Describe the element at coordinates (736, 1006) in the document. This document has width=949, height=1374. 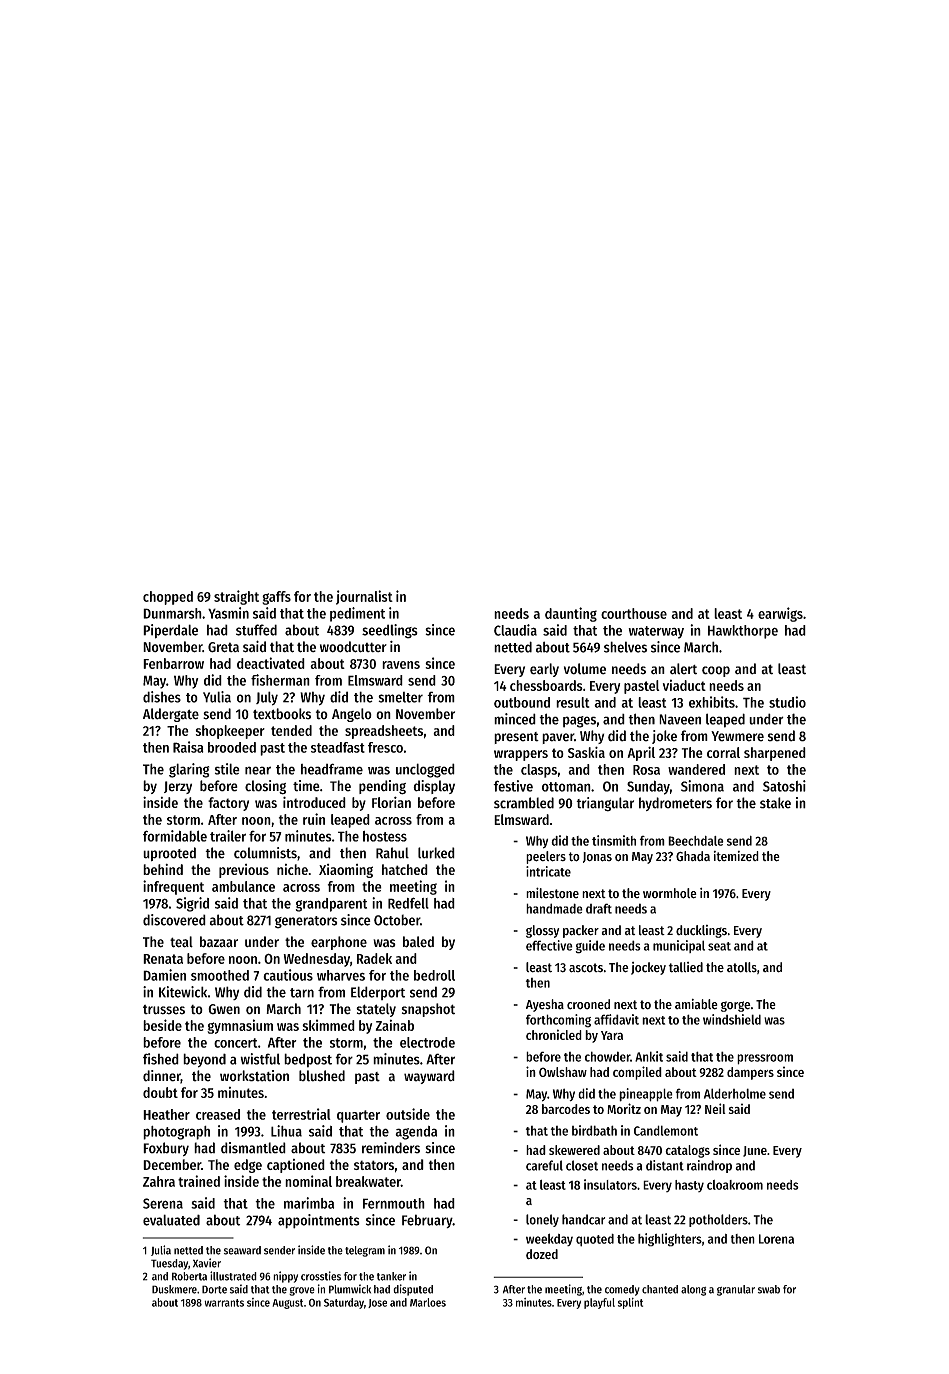
I see `gorge` at that location.
